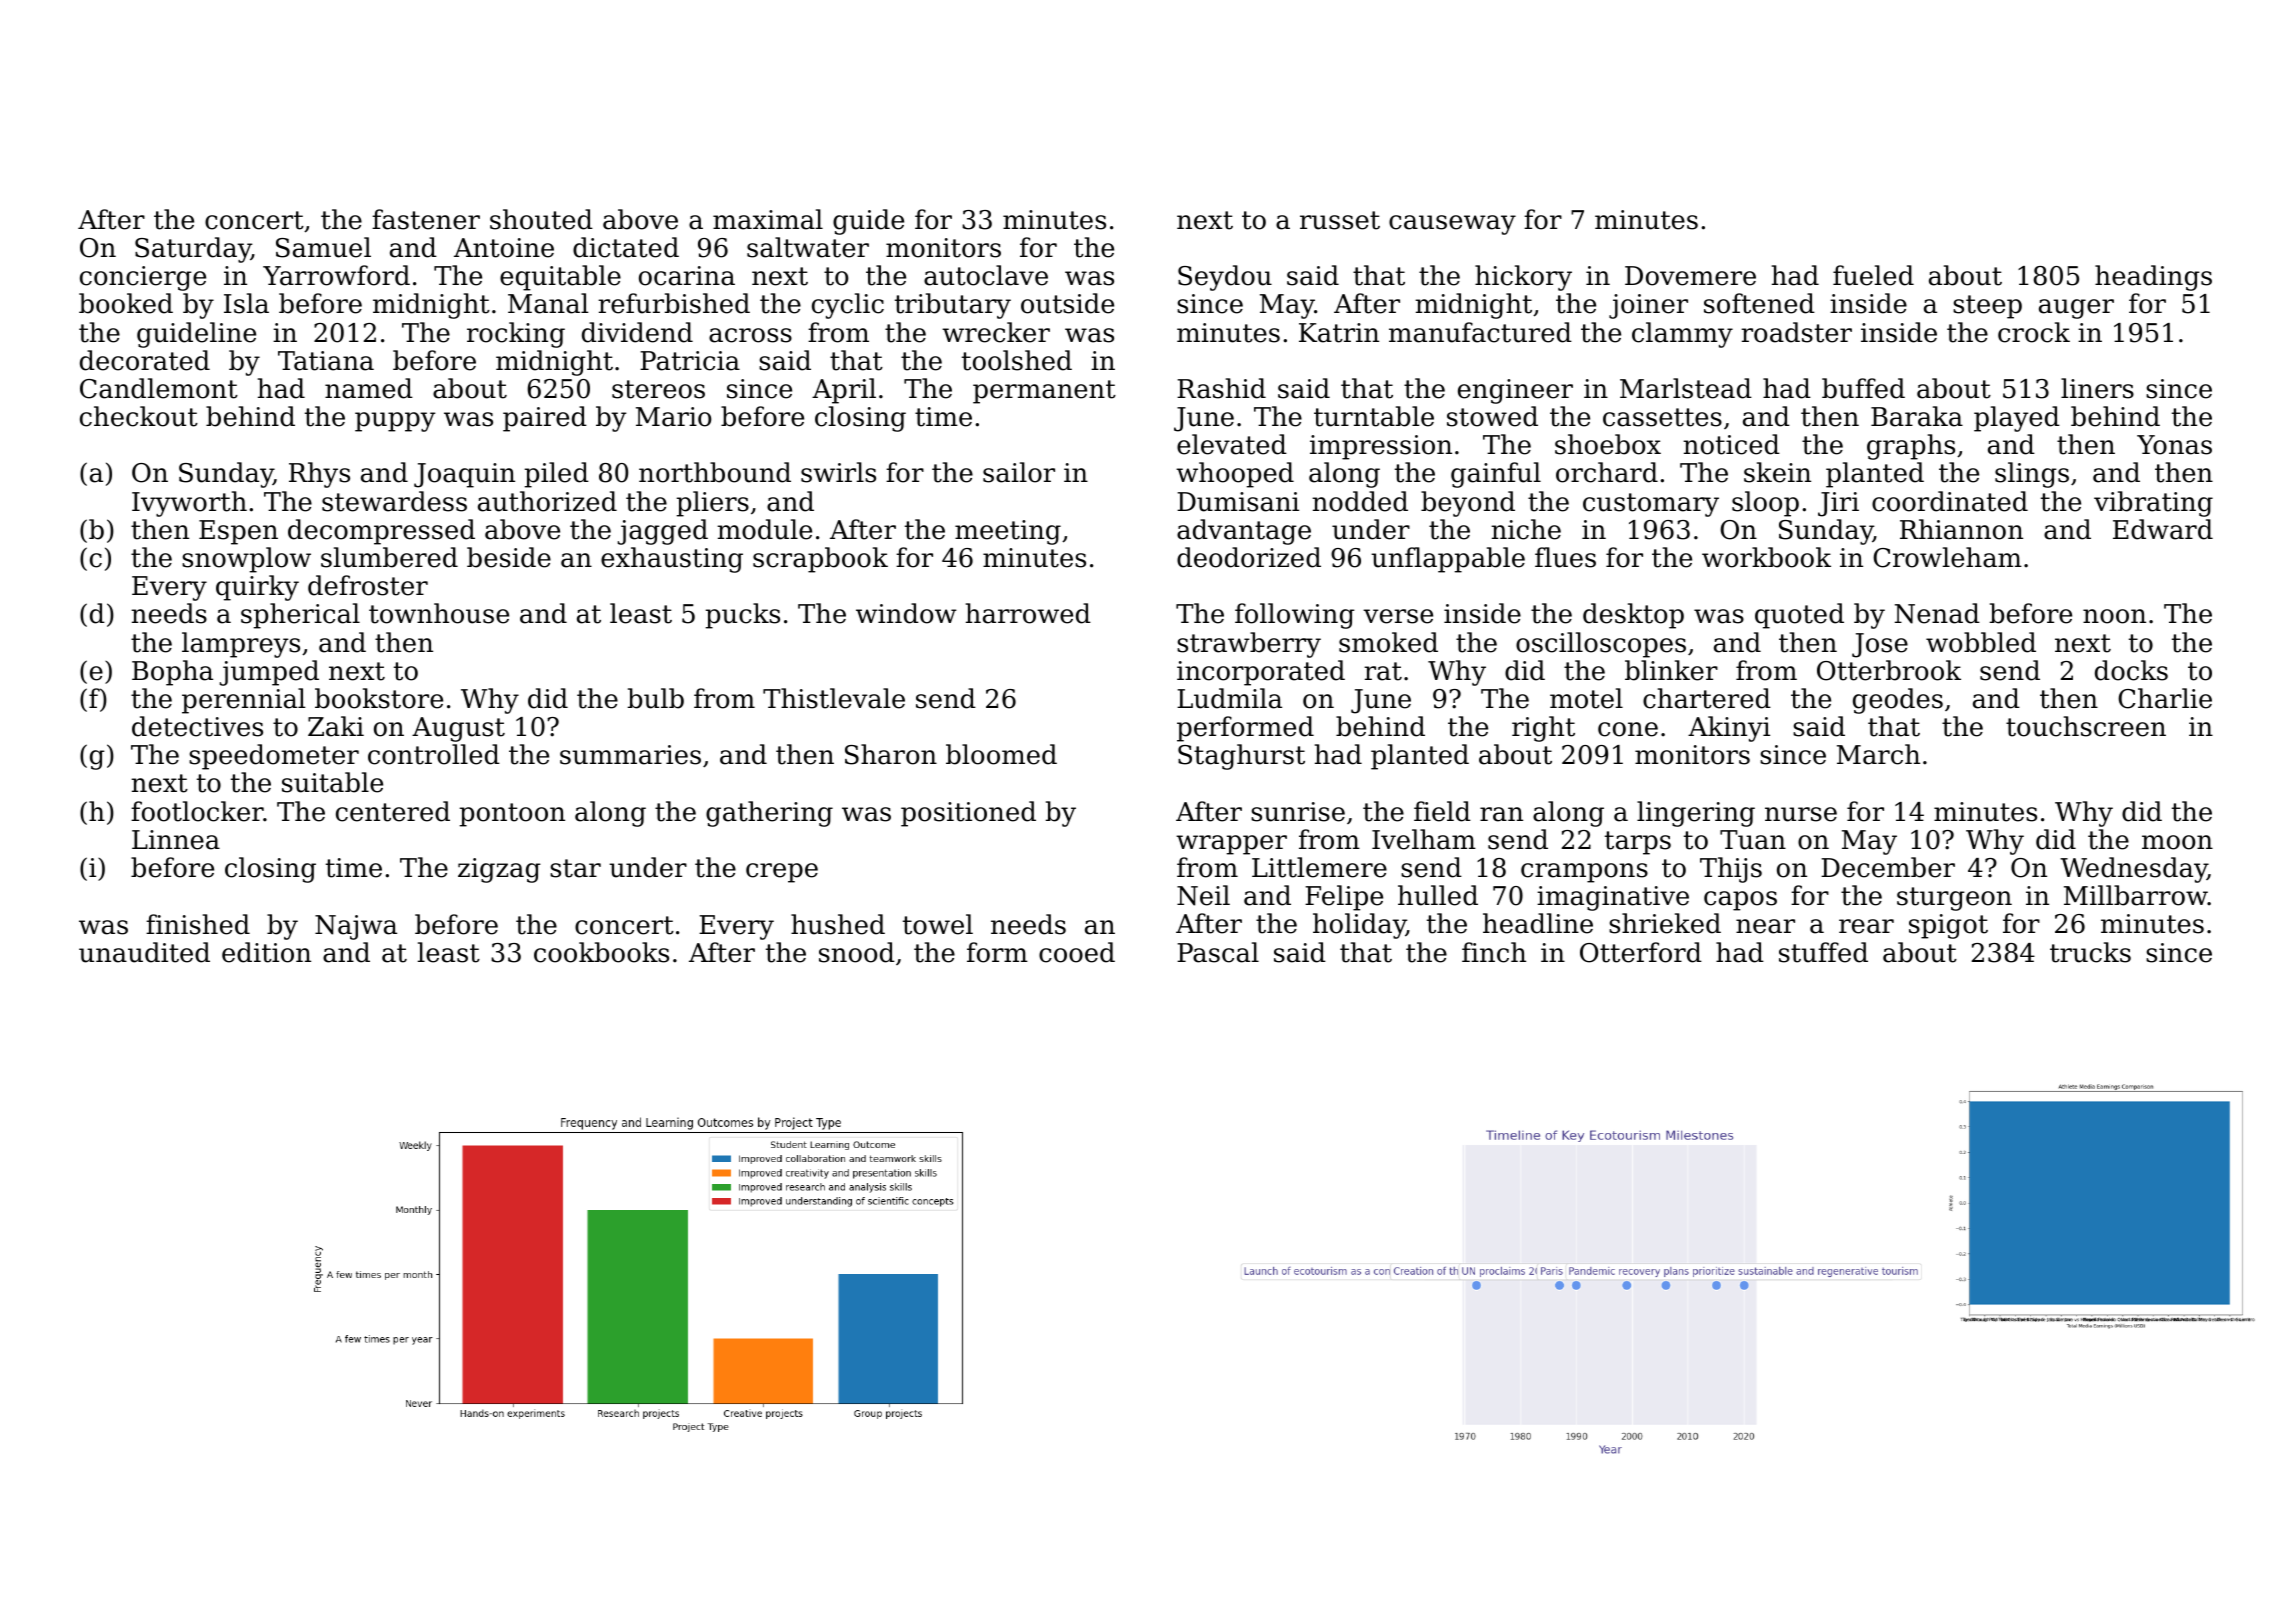 The image size is (2292, 1620). What do you see at coordinates (1452, 225) in the page?
I see `causeway` at bounding box center [1452, 225].
